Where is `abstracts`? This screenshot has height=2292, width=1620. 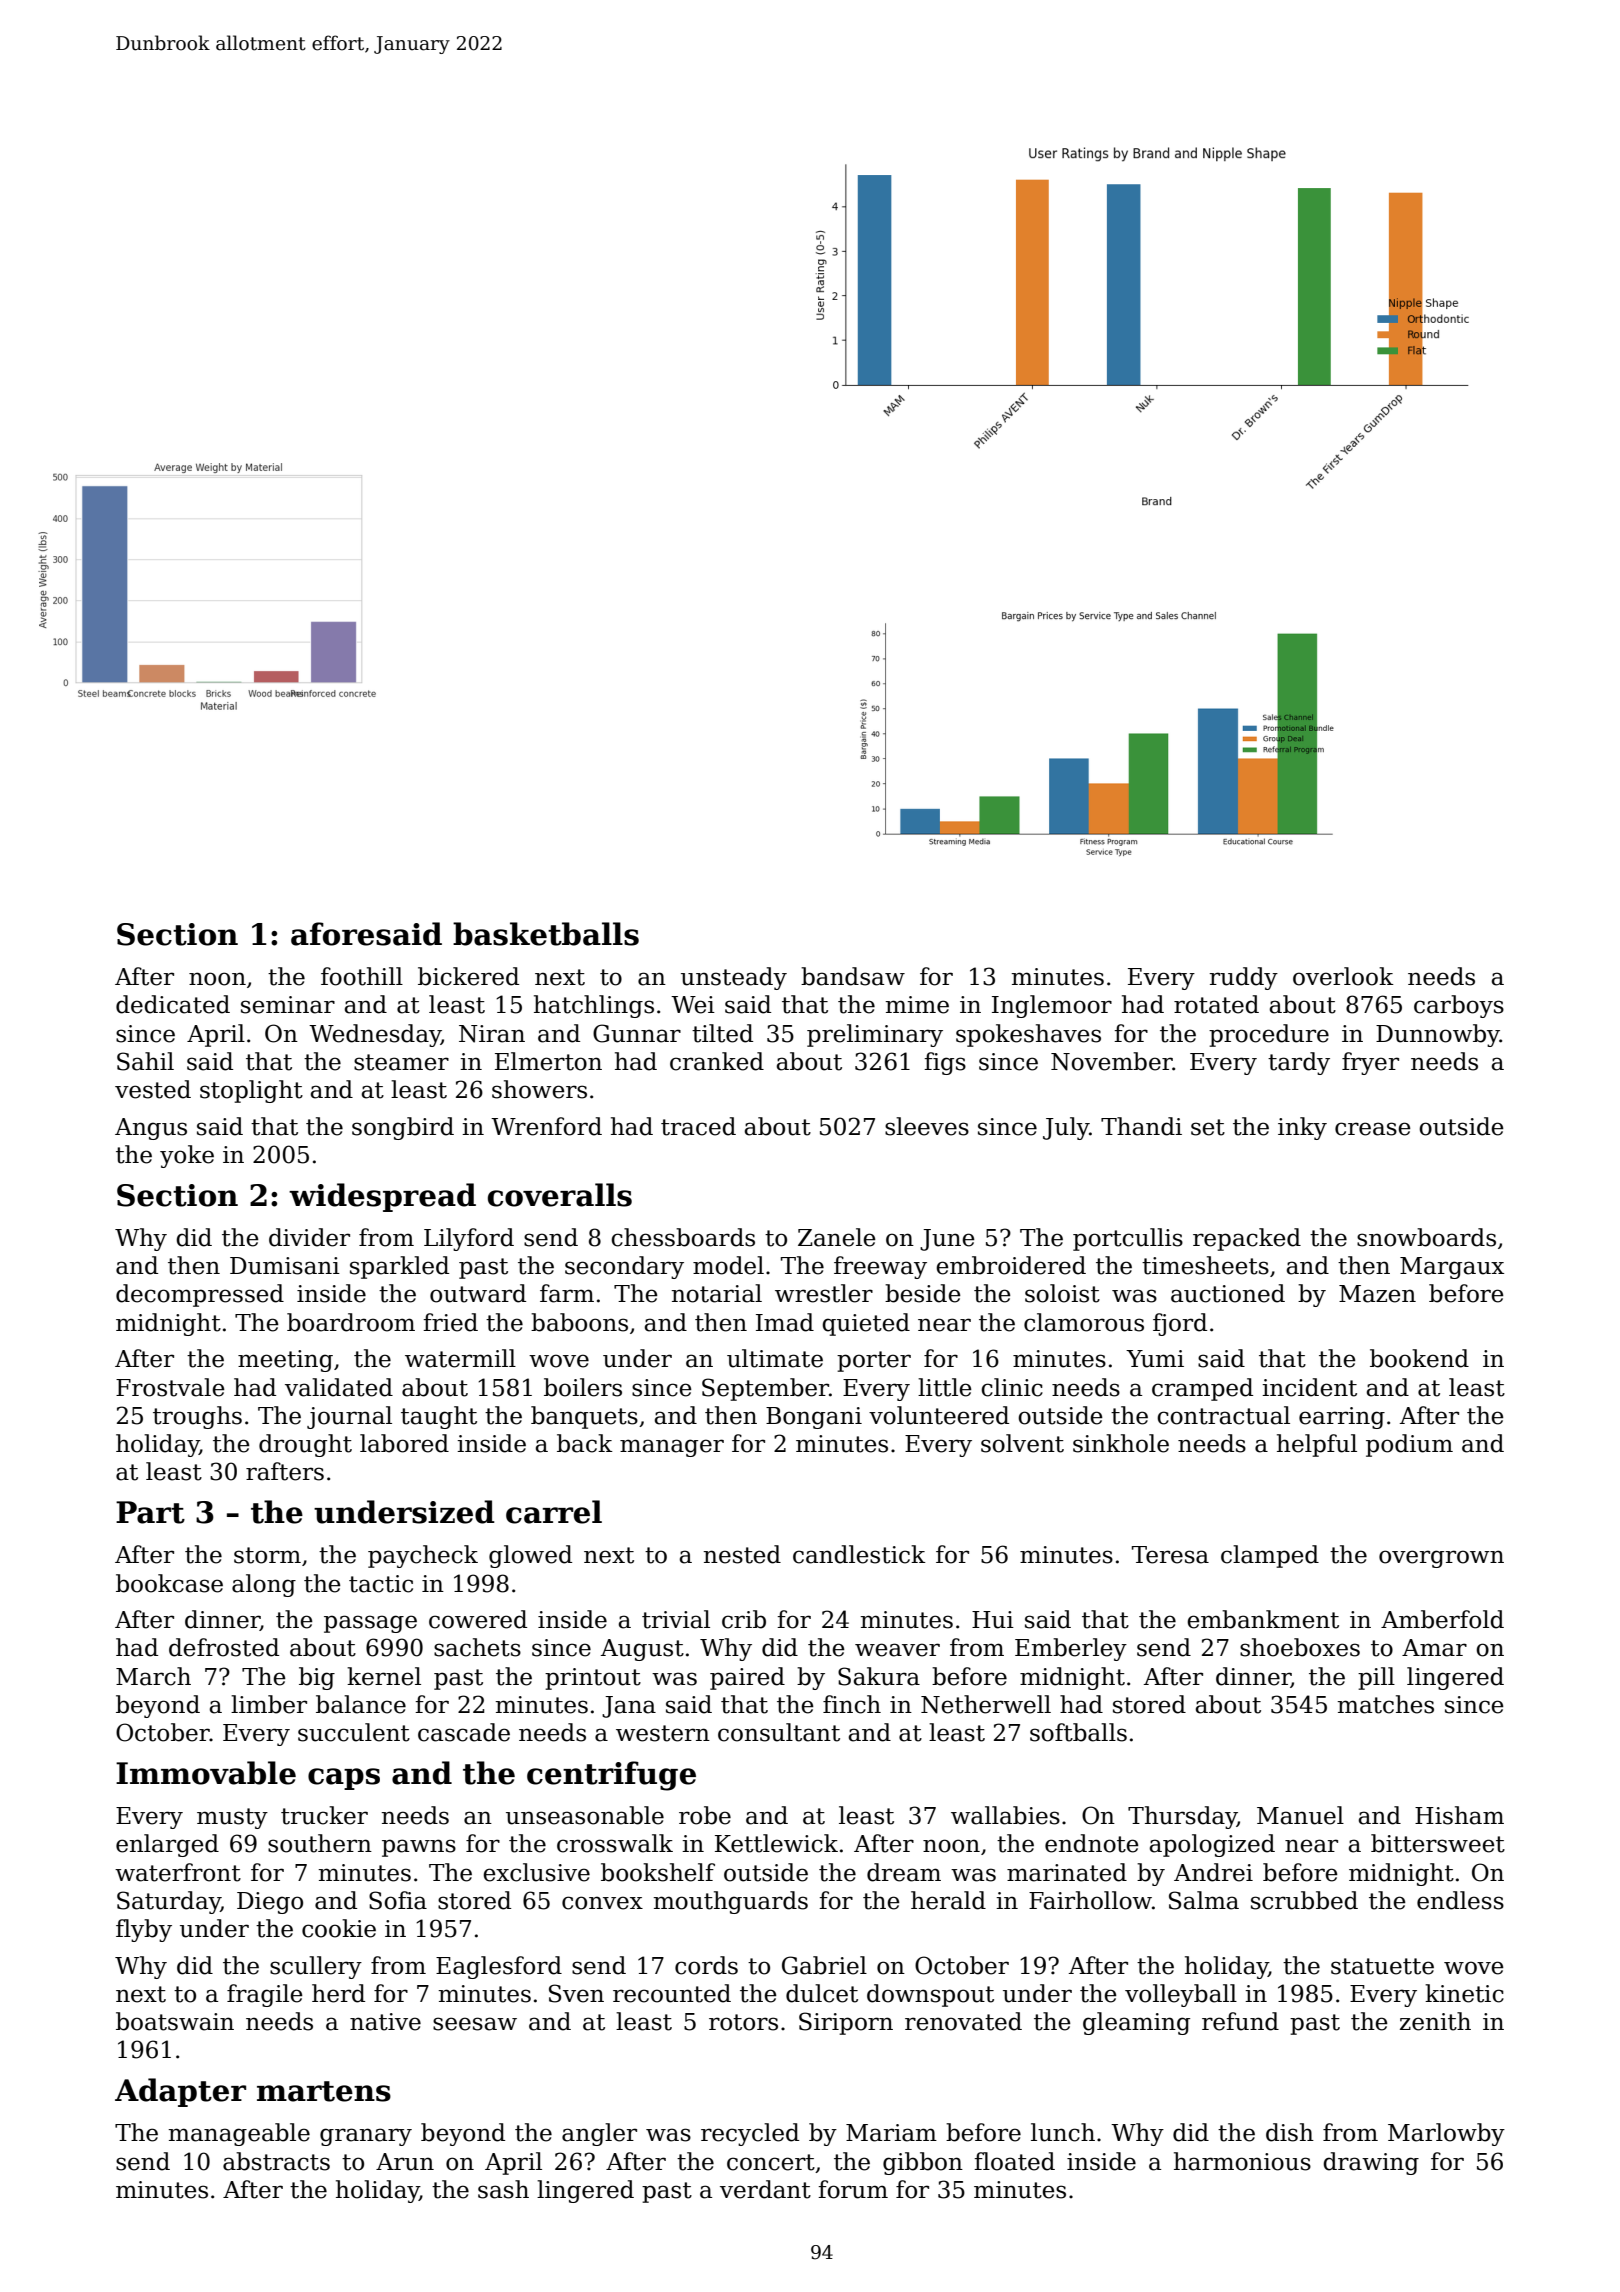
abstracts is located at coordinates (276, 2161).
